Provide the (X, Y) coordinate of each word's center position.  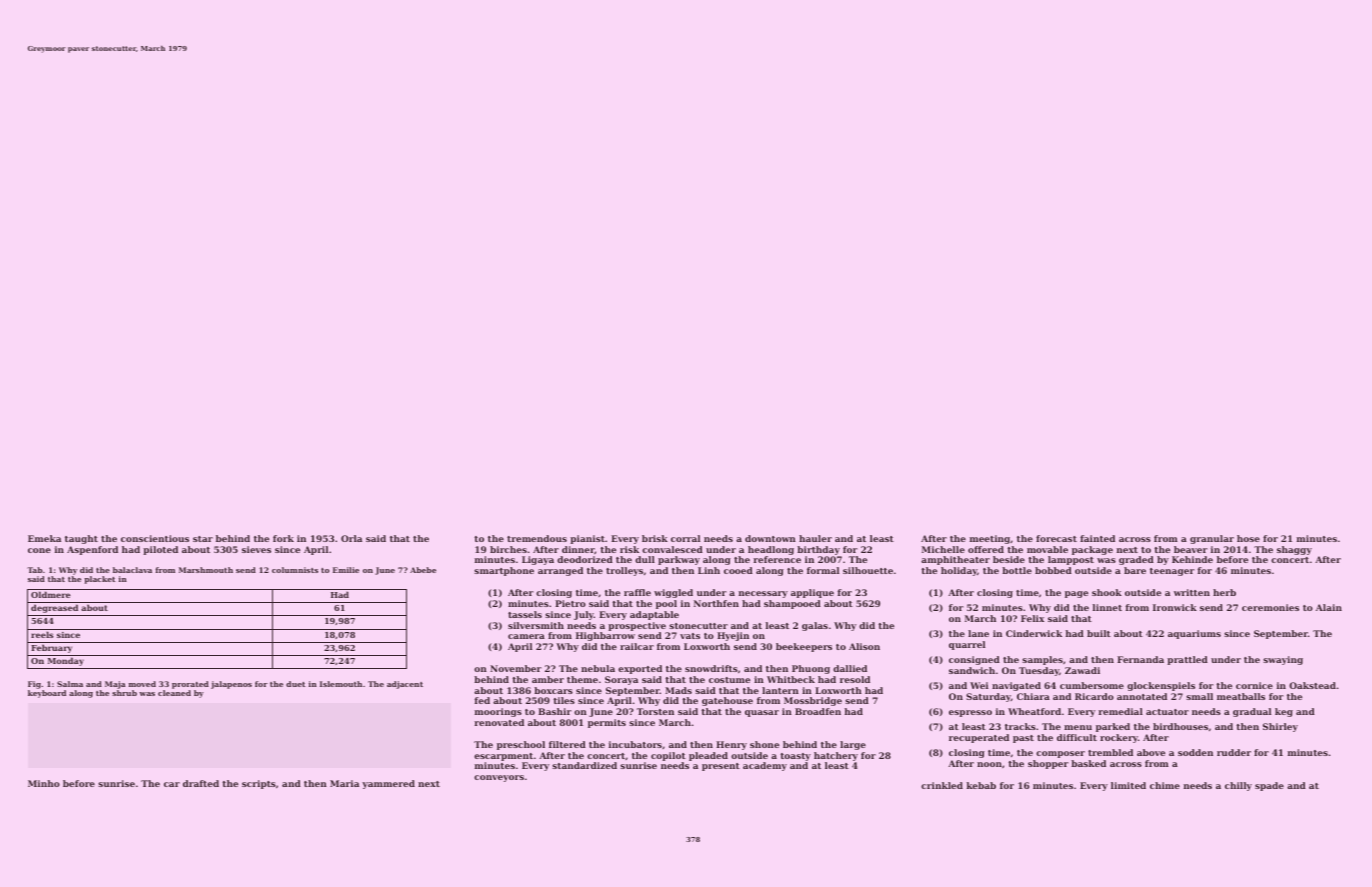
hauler (815, 538)
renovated (499, 722)
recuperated (979, 738)
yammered (388, 784)
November (515, 668)
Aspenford (92, 550)
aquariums (1194, 634)
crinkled (942, 785)
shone (764, 744)
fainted (1097, 538)
